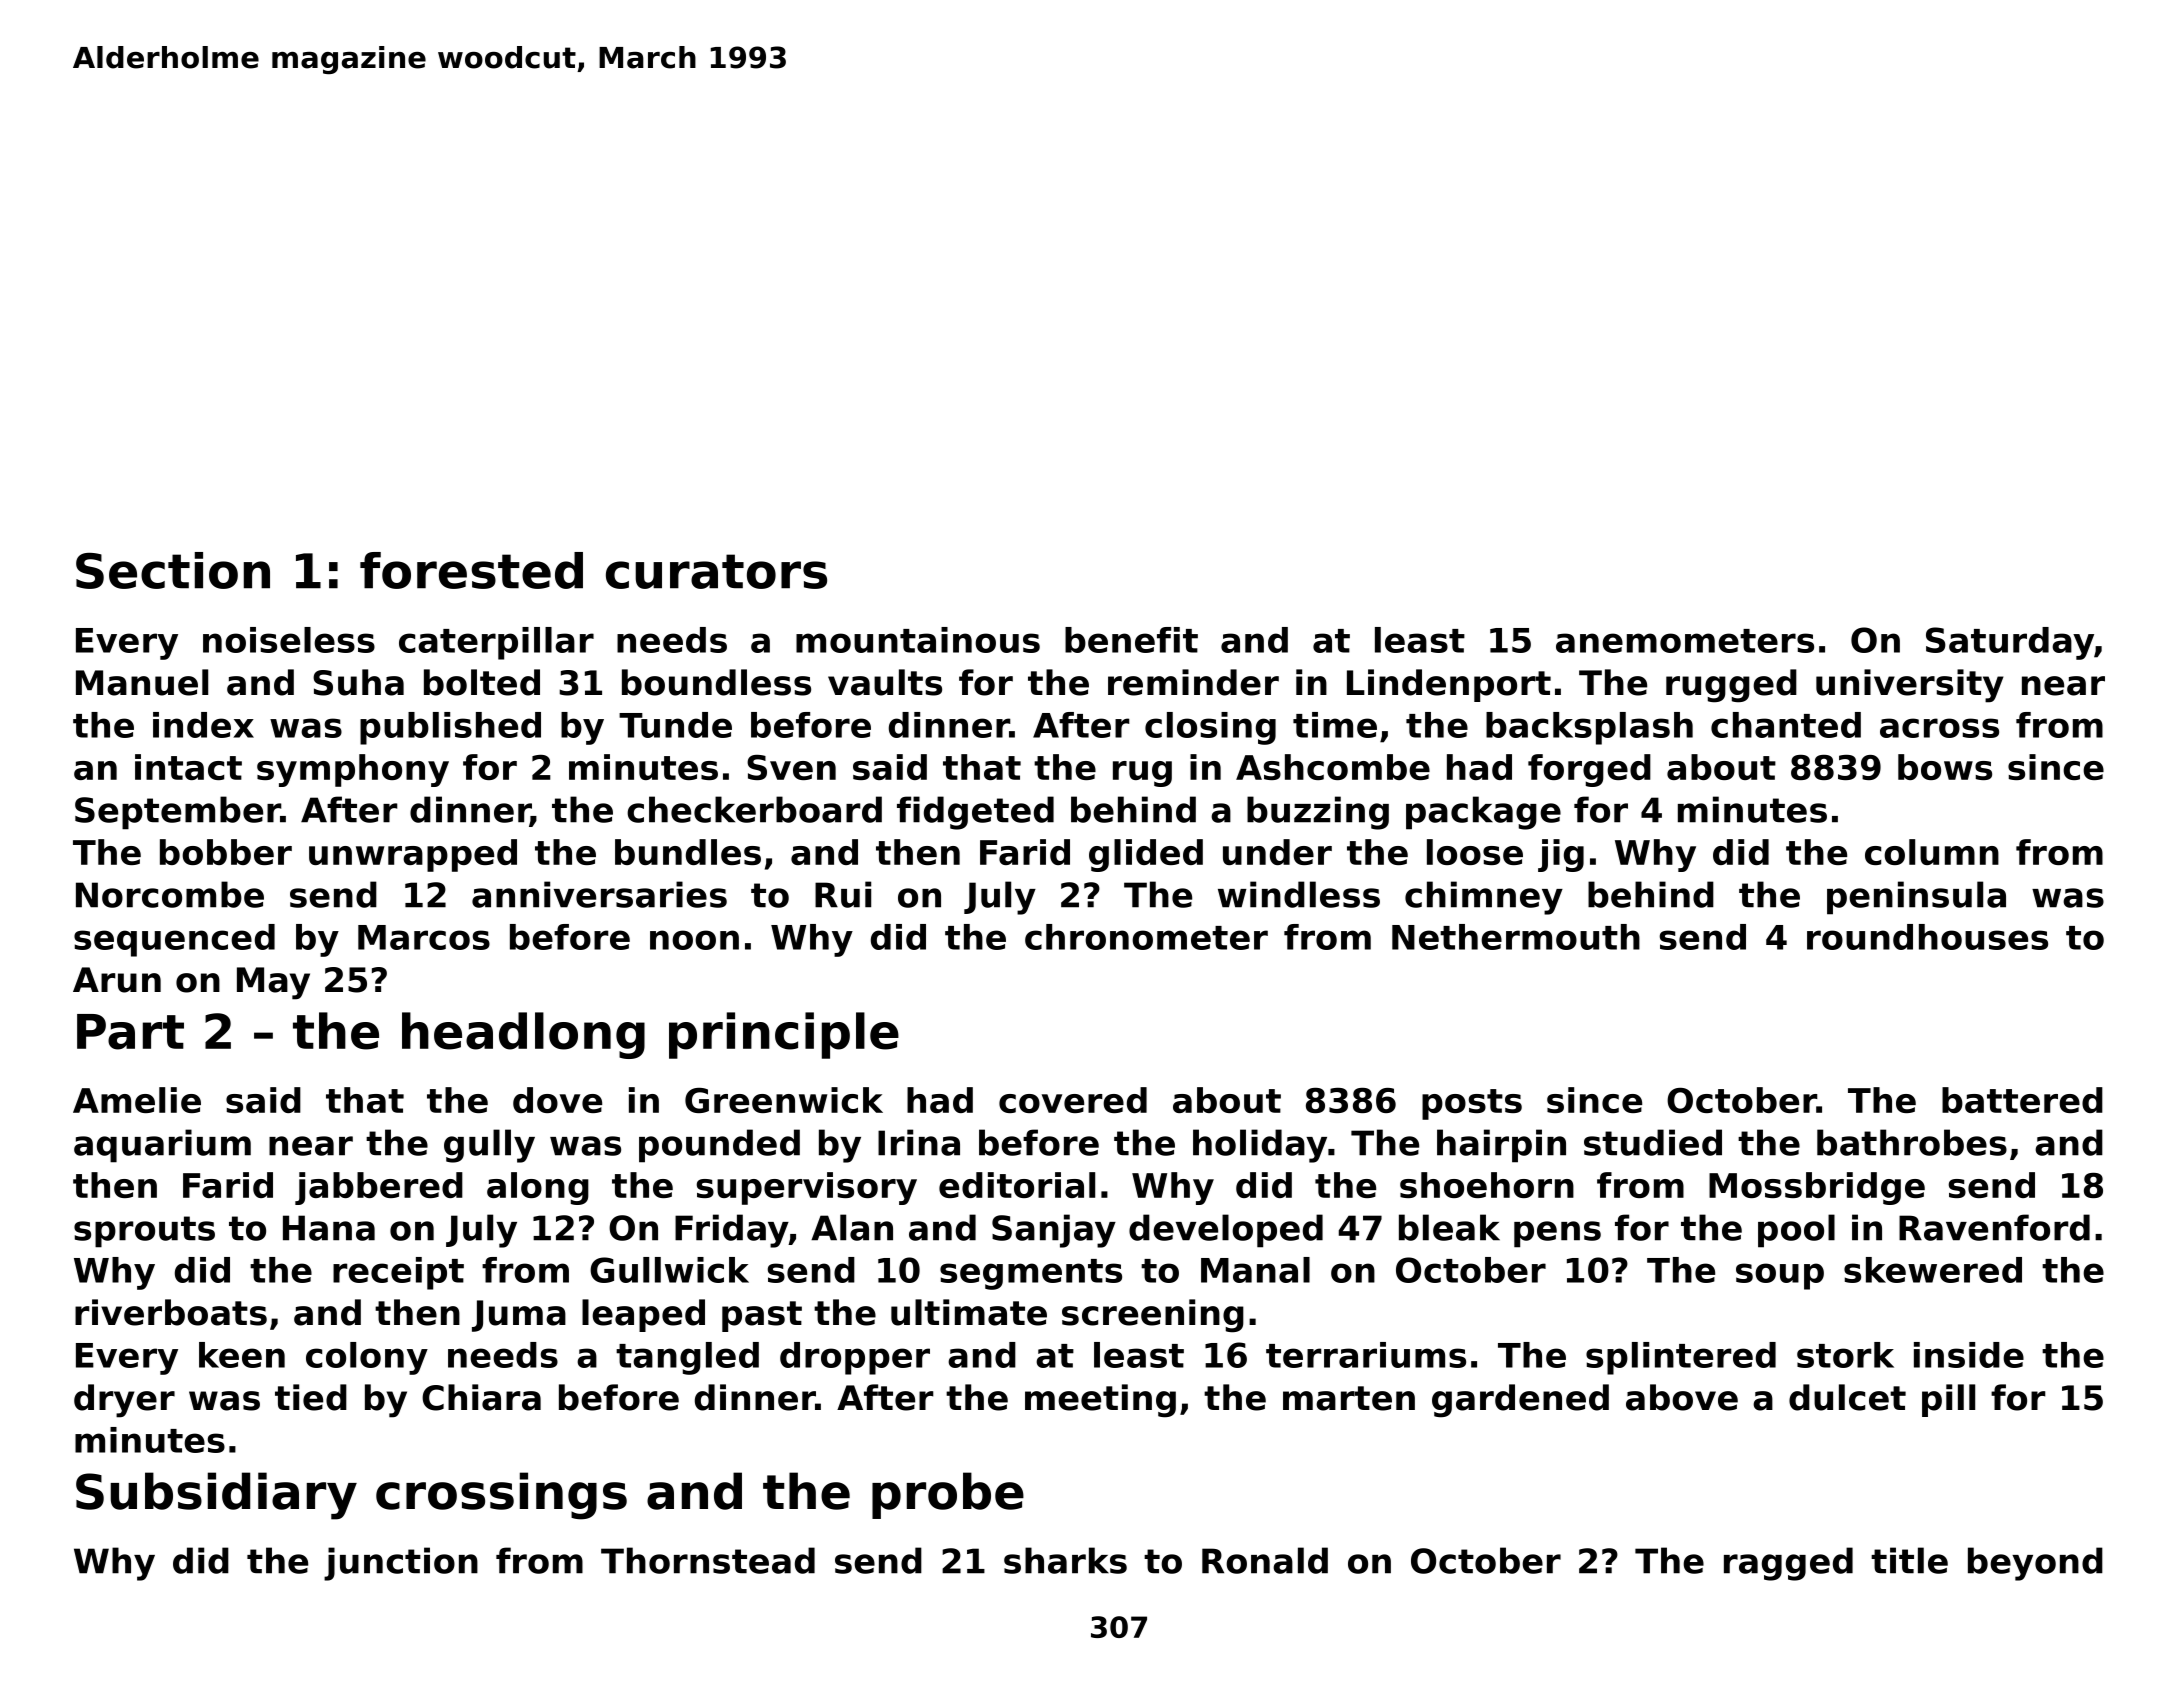 The width and height of the page is (2178, 1683). Describe the element at coordinates (170, 894) in the page. I see `Norcombe` at that location.
